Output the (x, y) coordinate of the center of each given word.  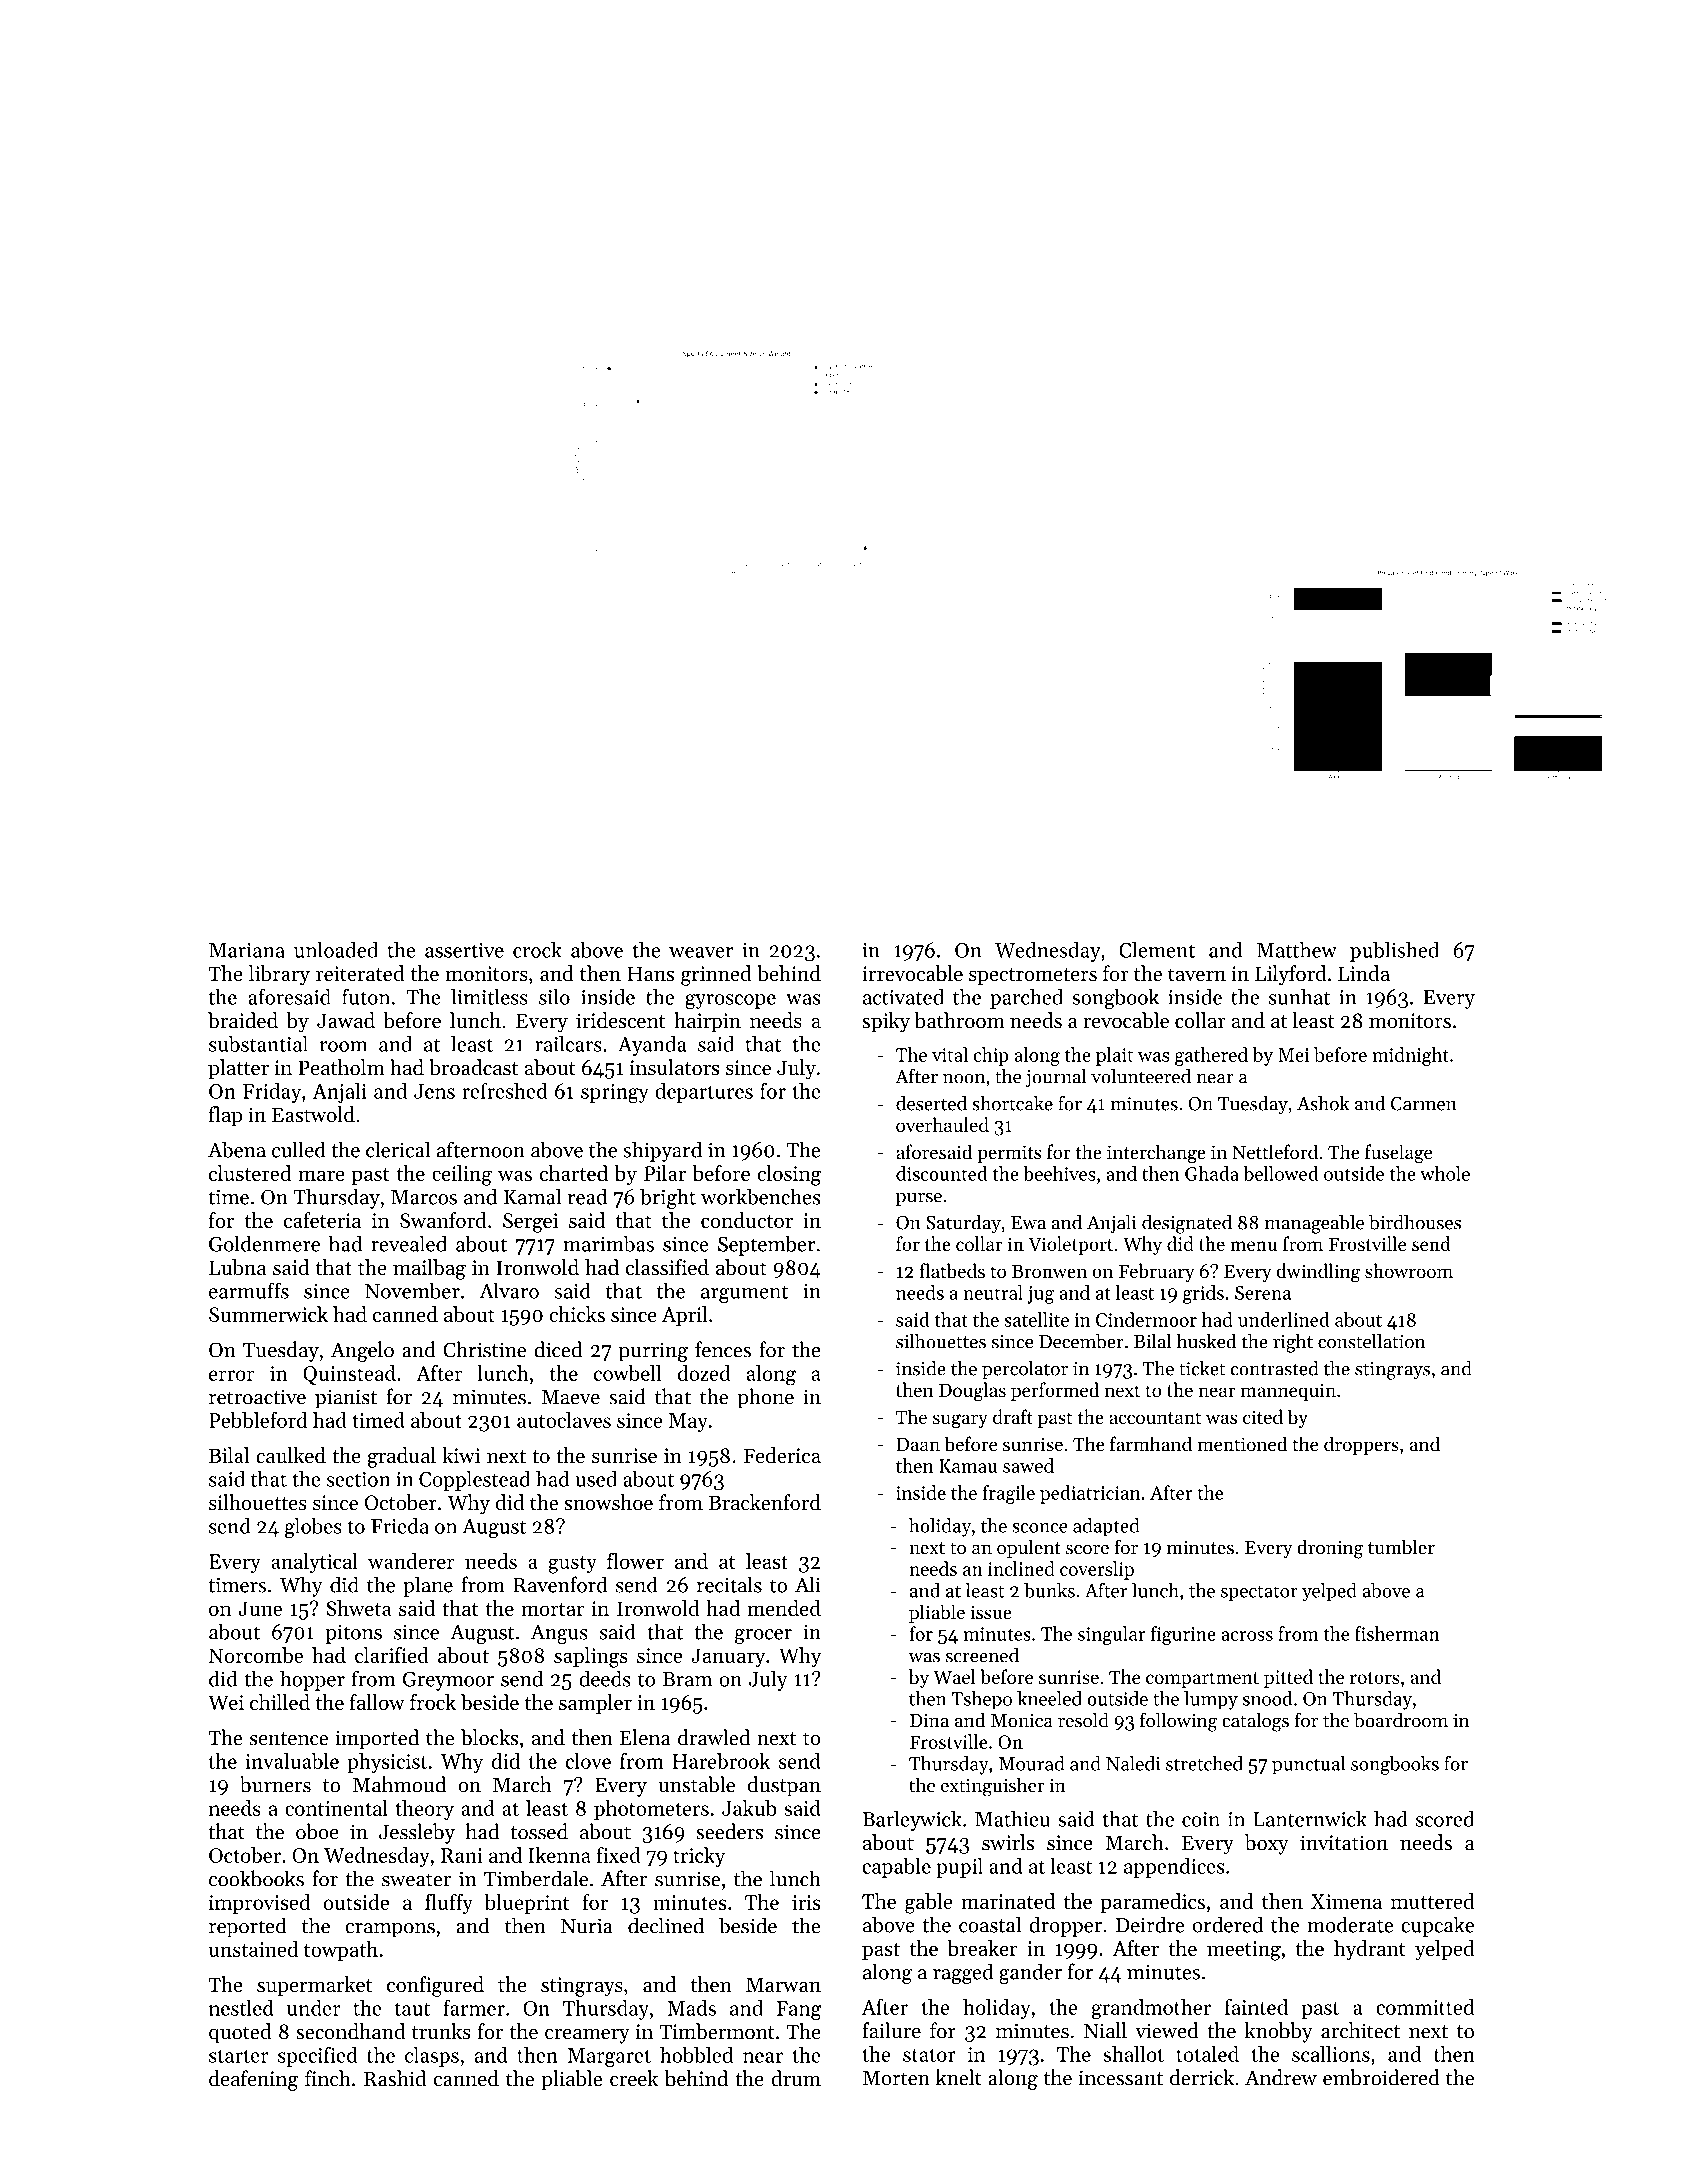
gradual (401, 1457)
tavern (1197, 974)
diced (558, 1349)
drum (796, 2078)
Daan (918, 1444)
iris (806, 1902)
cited (1263, 1416)
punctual (1308, 1765)
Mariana (247, 950)
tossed (539, 1831)
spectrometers (1033, 976)
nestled (241, 2008)
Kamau (968, 1466)
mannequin (1288, 1392)
